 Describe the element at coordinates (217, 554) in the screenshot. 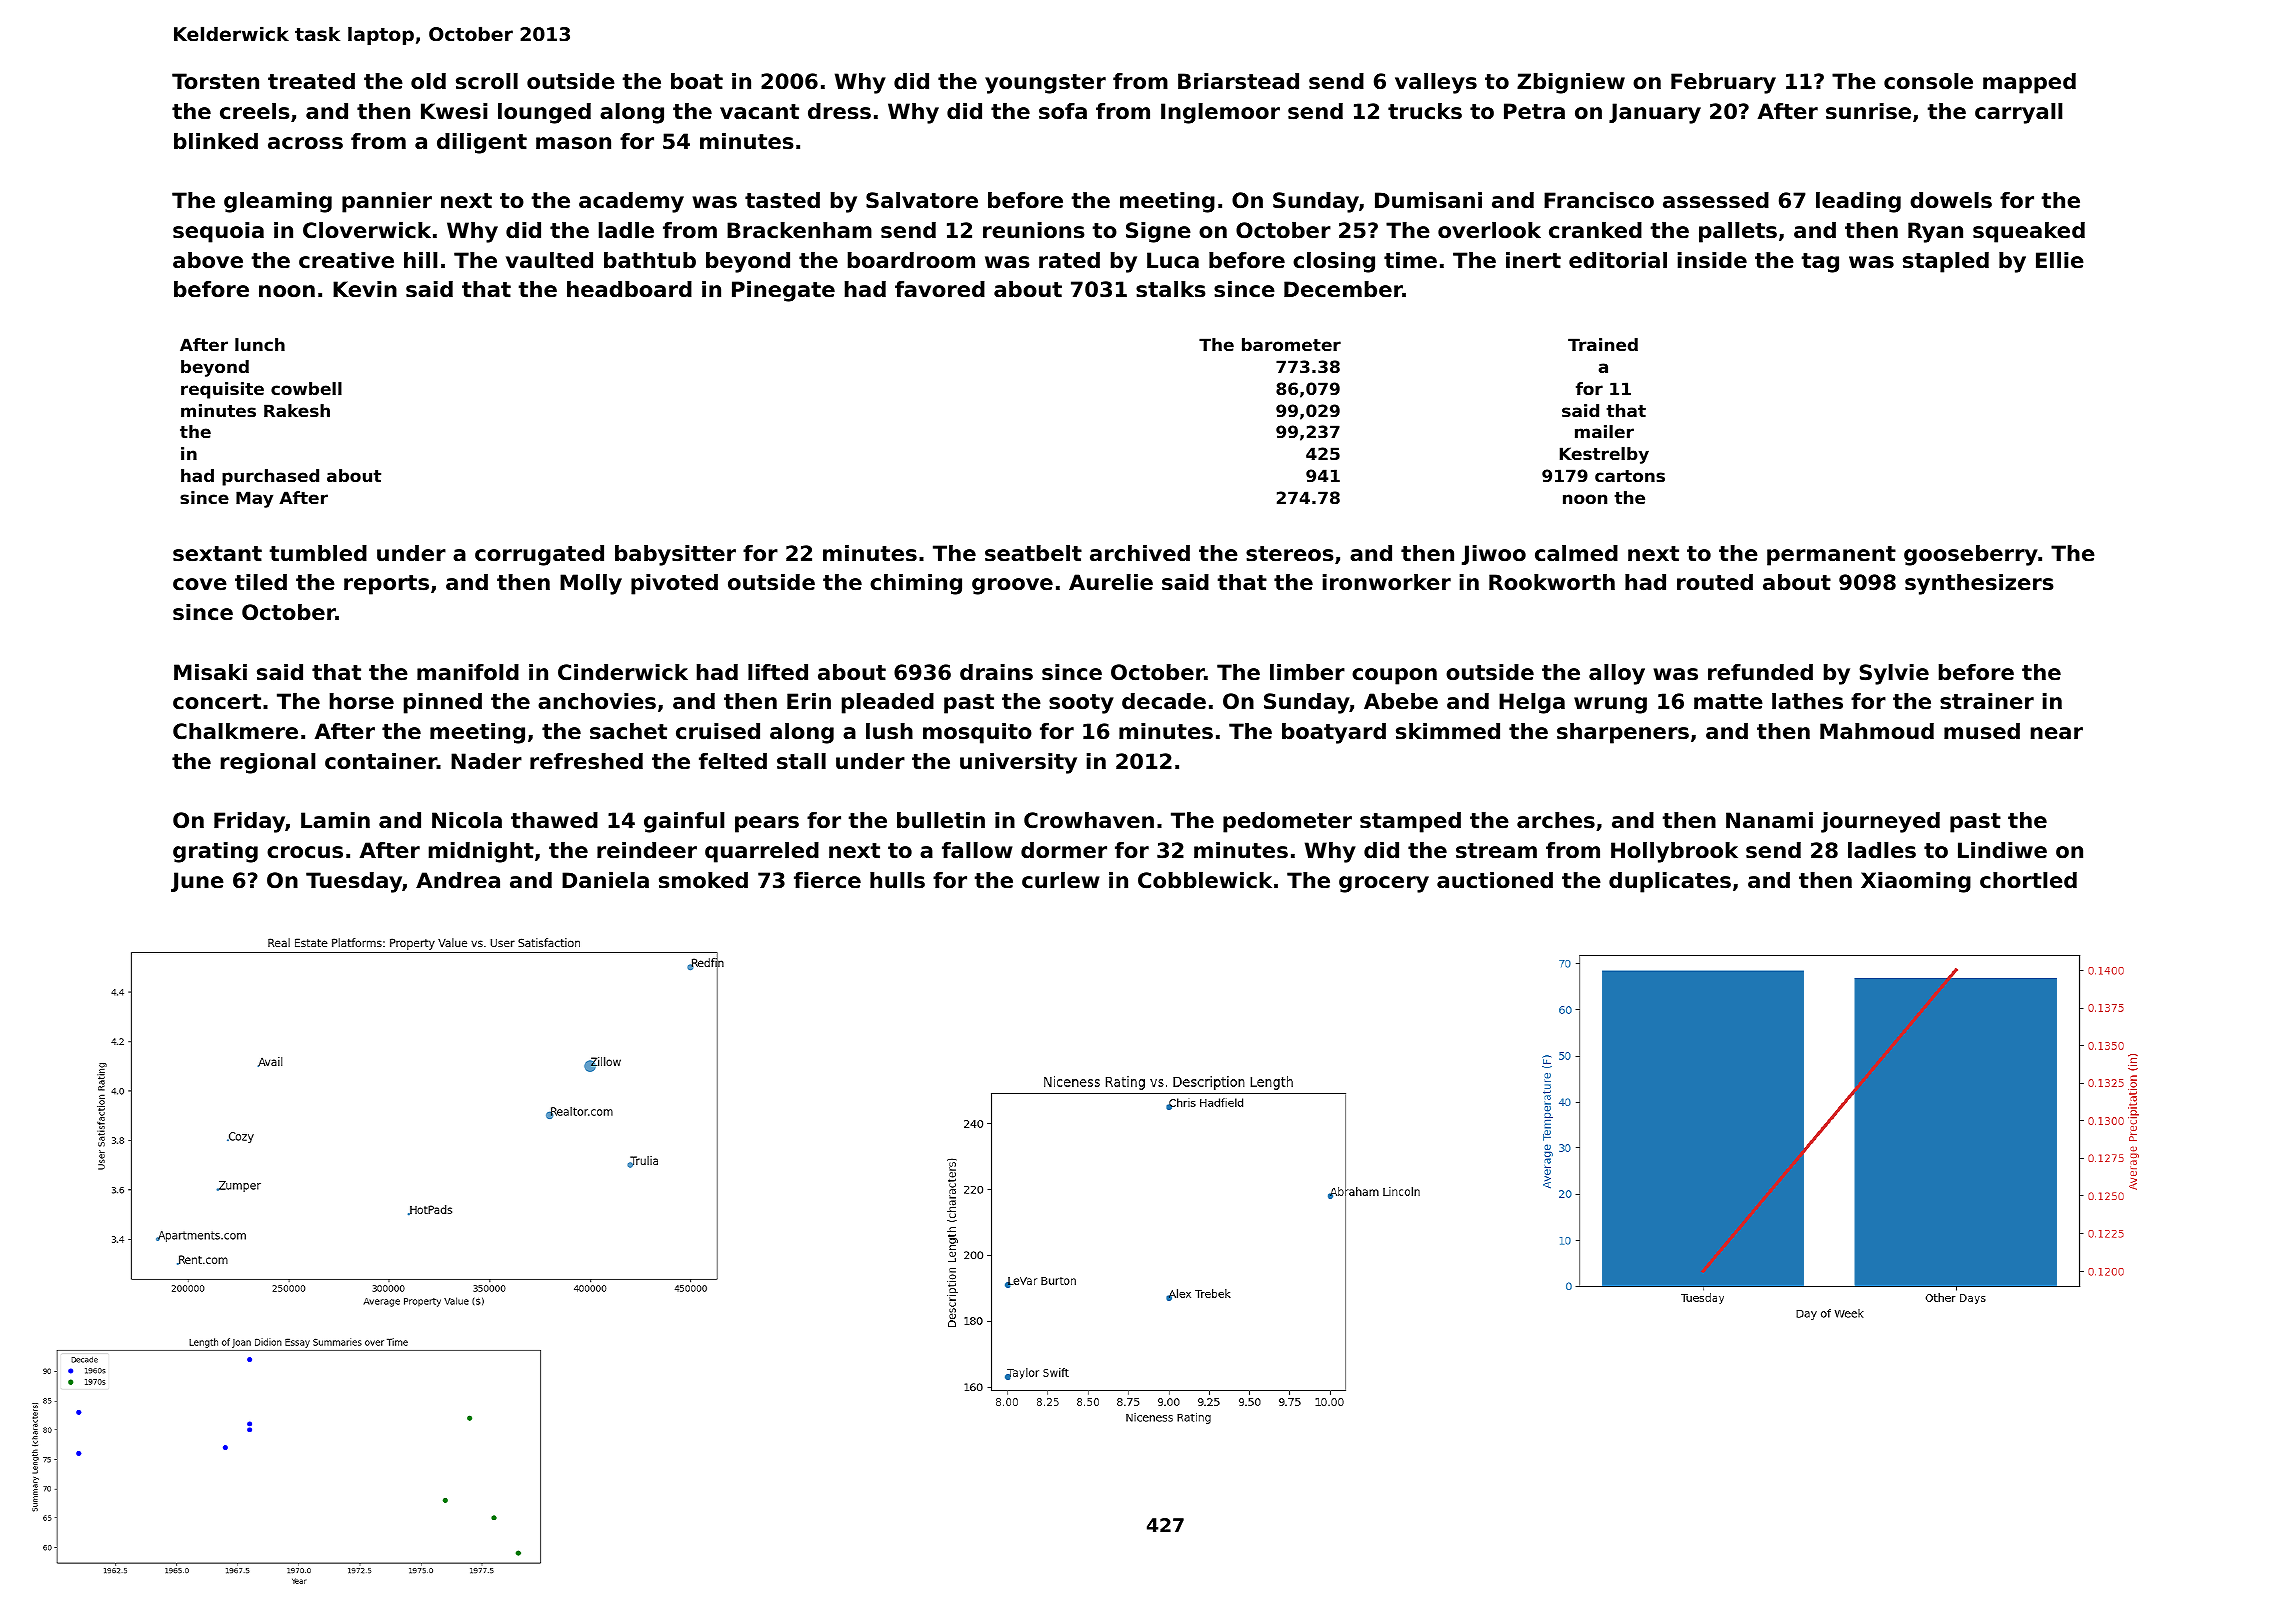

I see `sextant` at that location.
